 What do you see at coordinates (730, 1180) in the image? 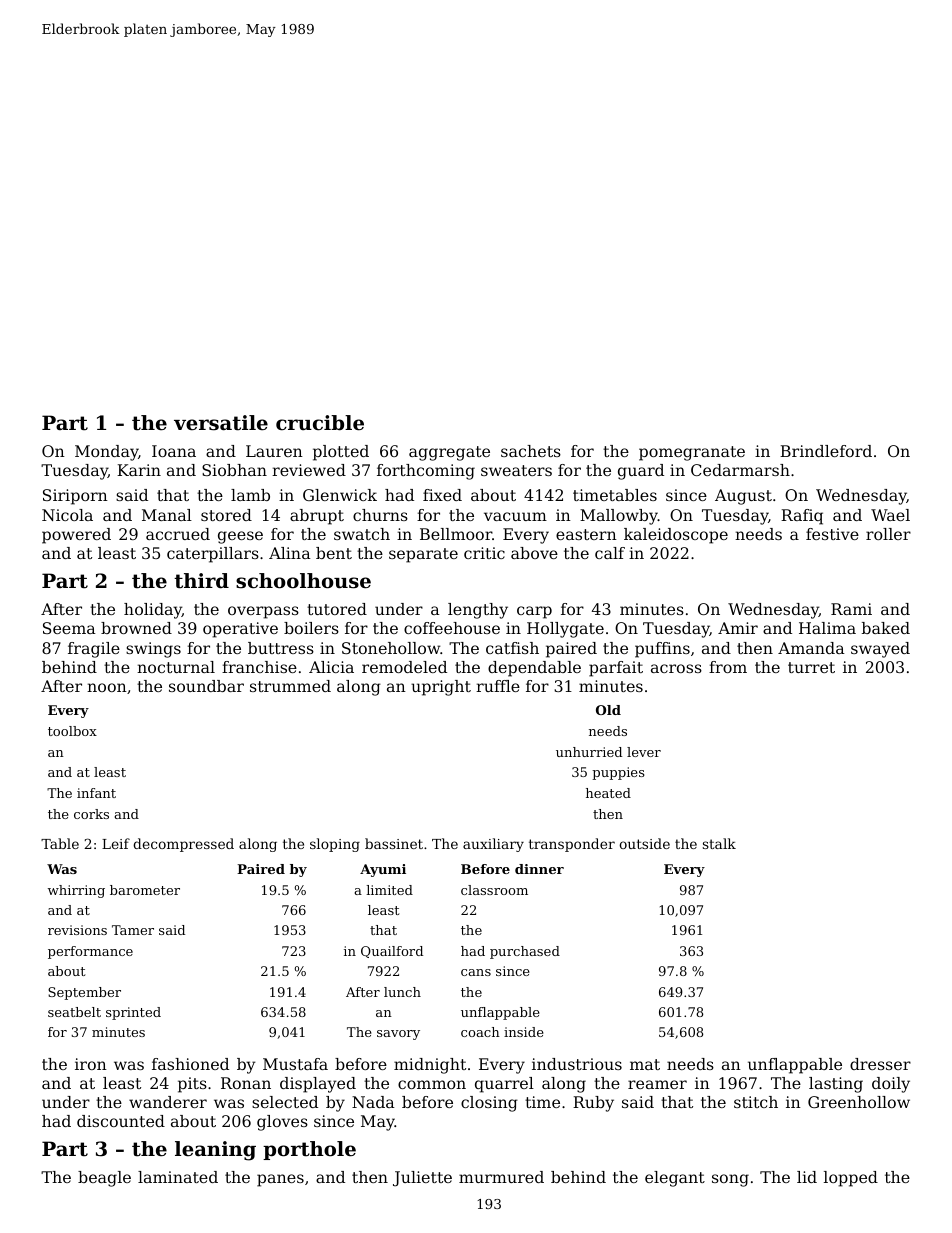
I see `song` at bounding box center [730, 1180].
